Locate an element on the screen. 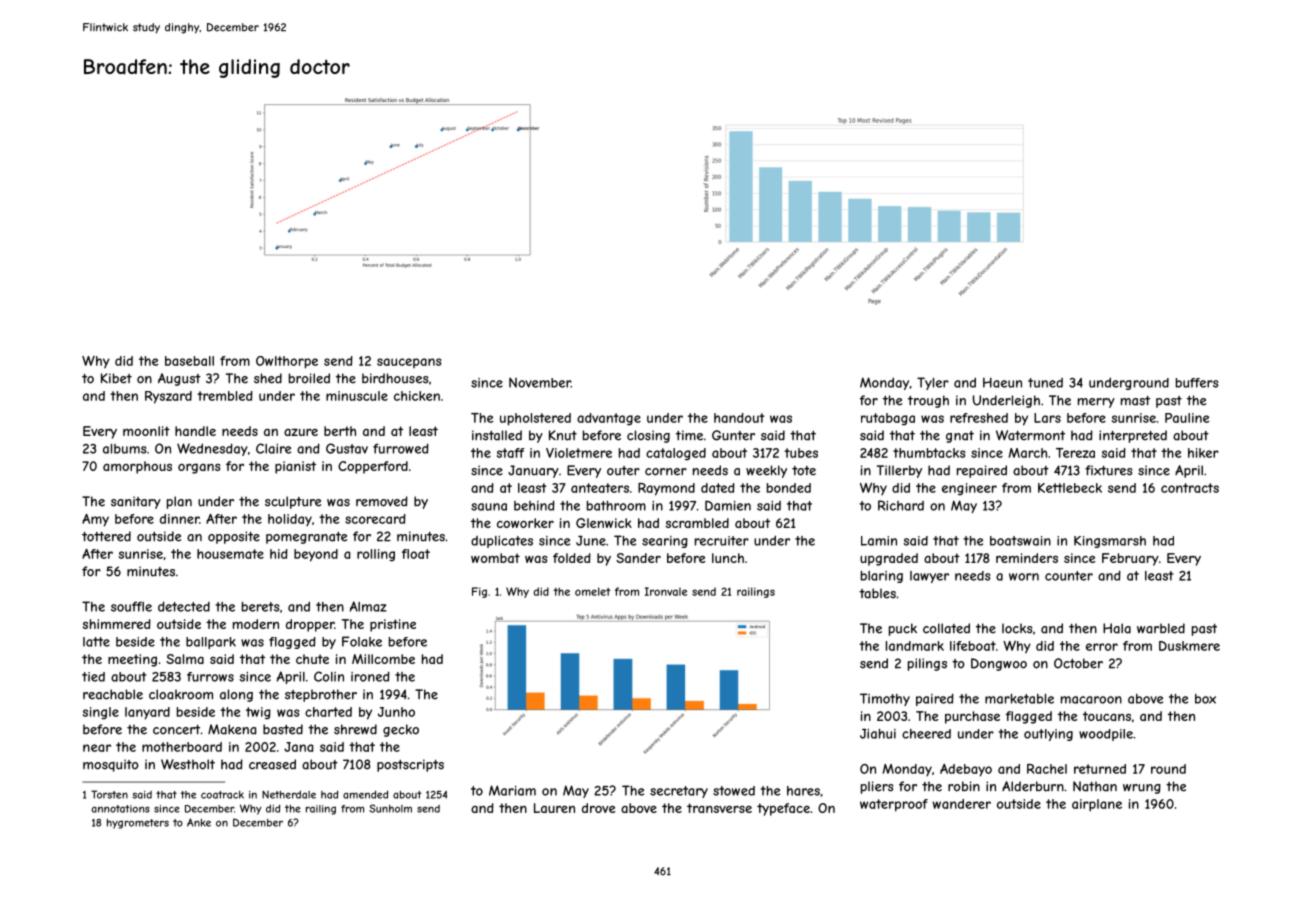 This screenshot has width=1308, height=924. buffers is located at coordinates (1197, 383).
